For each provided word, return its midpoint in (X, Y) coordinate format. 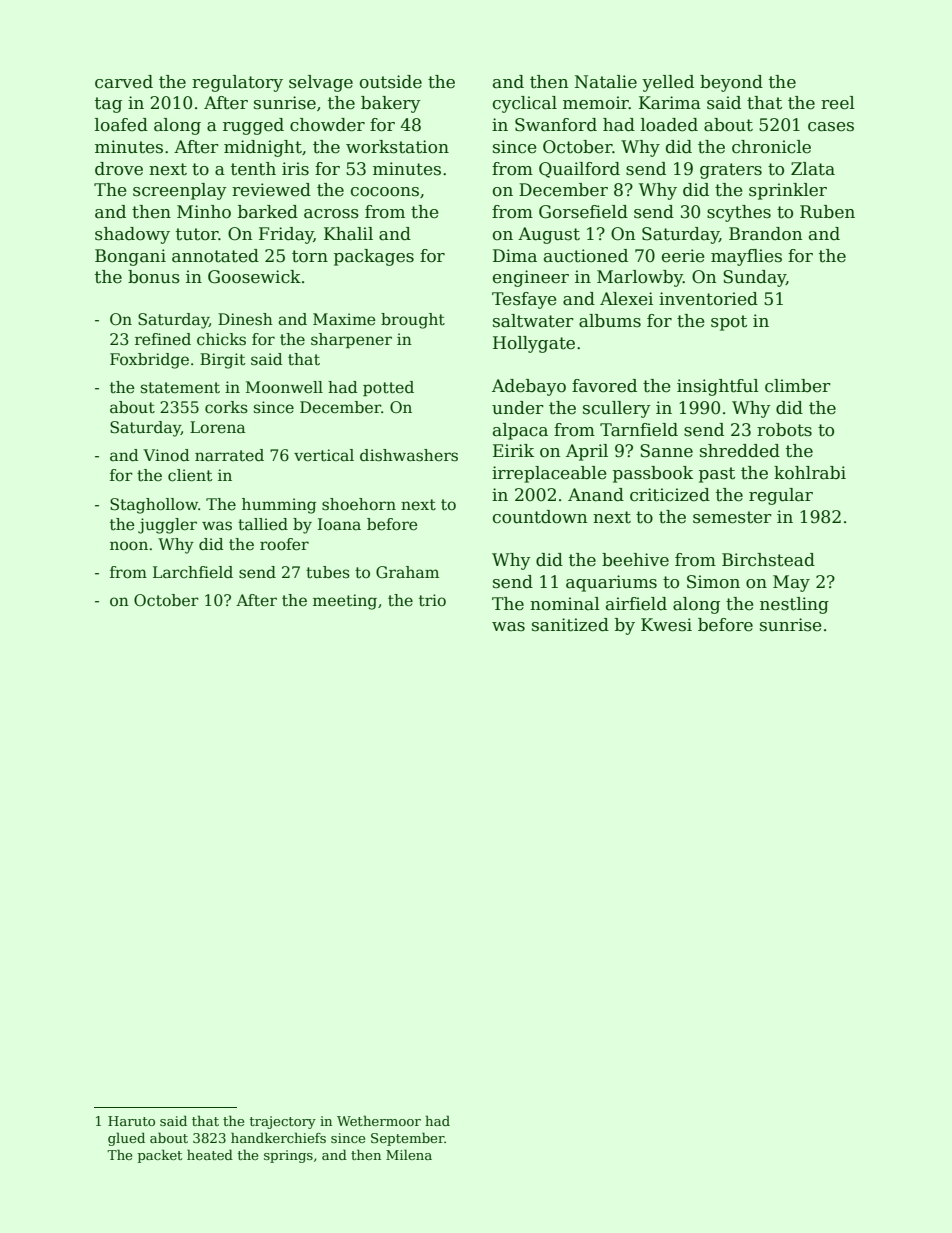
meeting (345, 602)
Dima (515, 256)
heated (210, 1154)
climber (798, 386)
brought (413, 321)
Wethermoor (379, 1120)
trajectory (283, 1122)
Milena (409, 1154)
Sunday (754, 278)
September (407, 1139)
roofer (284, 544)
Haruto (131, 1121)
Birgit (222, 361)
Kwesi (666, 625)
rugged (253, 126)
